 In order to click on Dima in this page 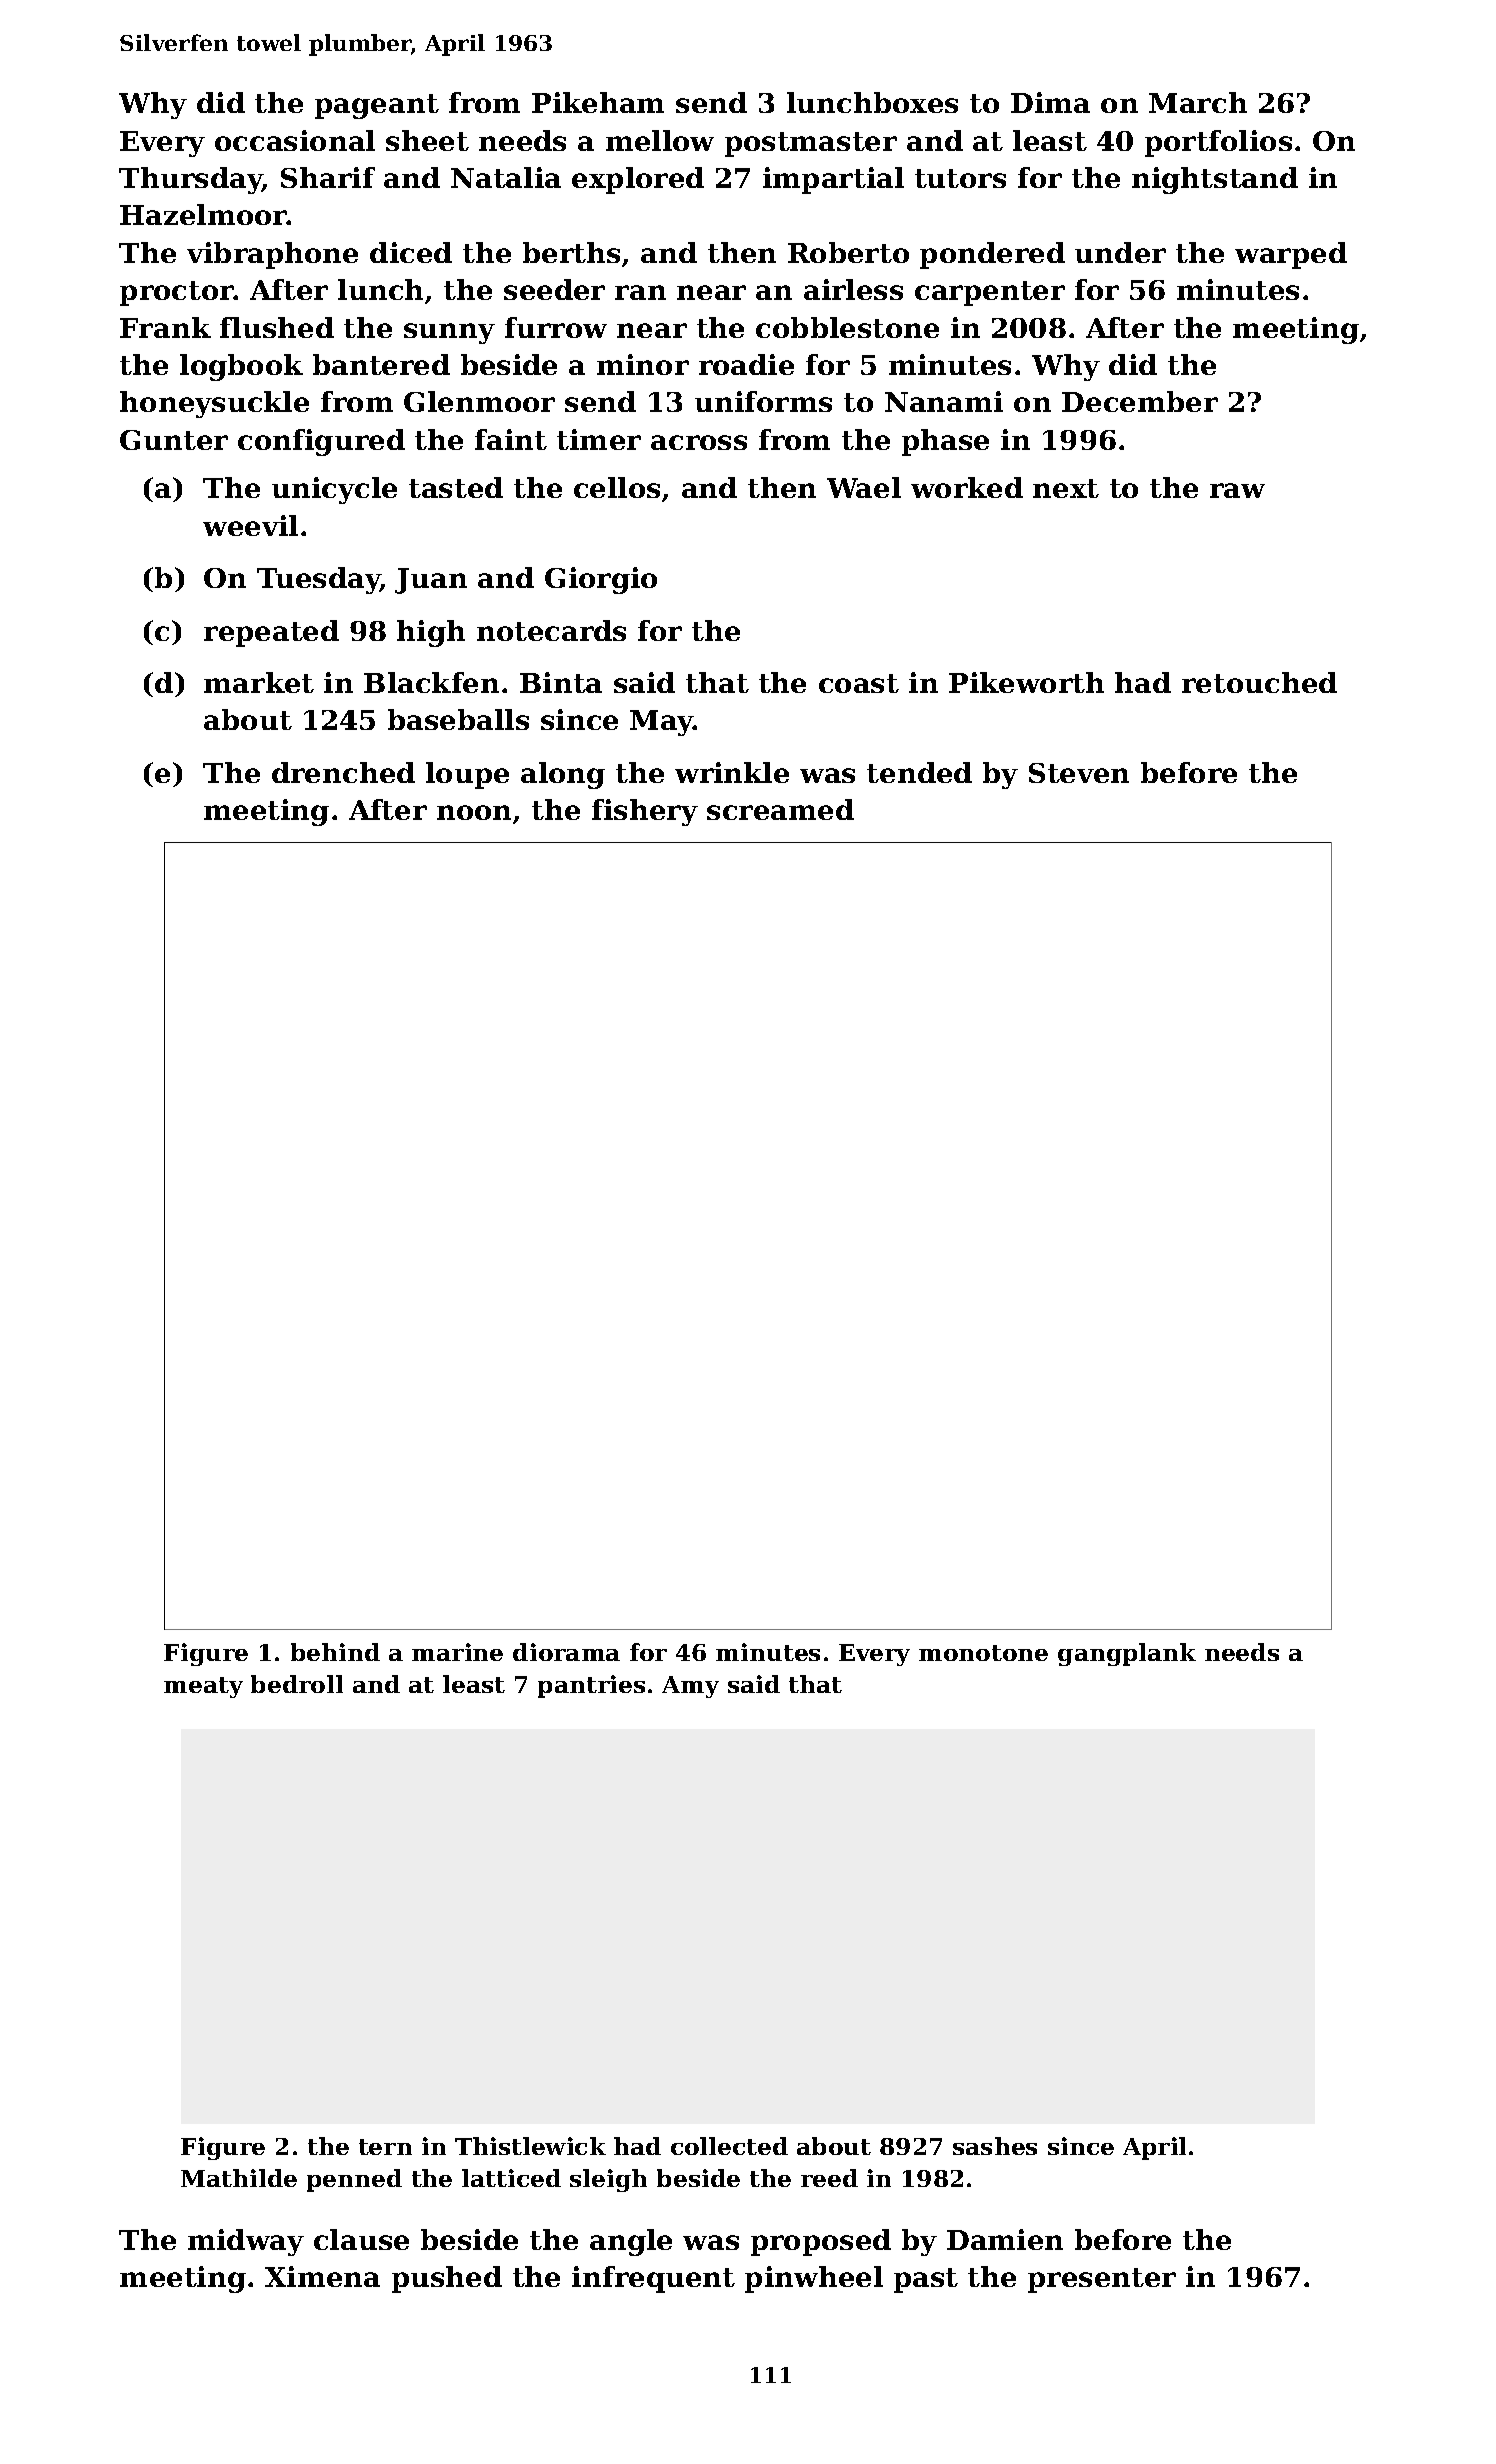, I will do `click(1050, 102)`.
